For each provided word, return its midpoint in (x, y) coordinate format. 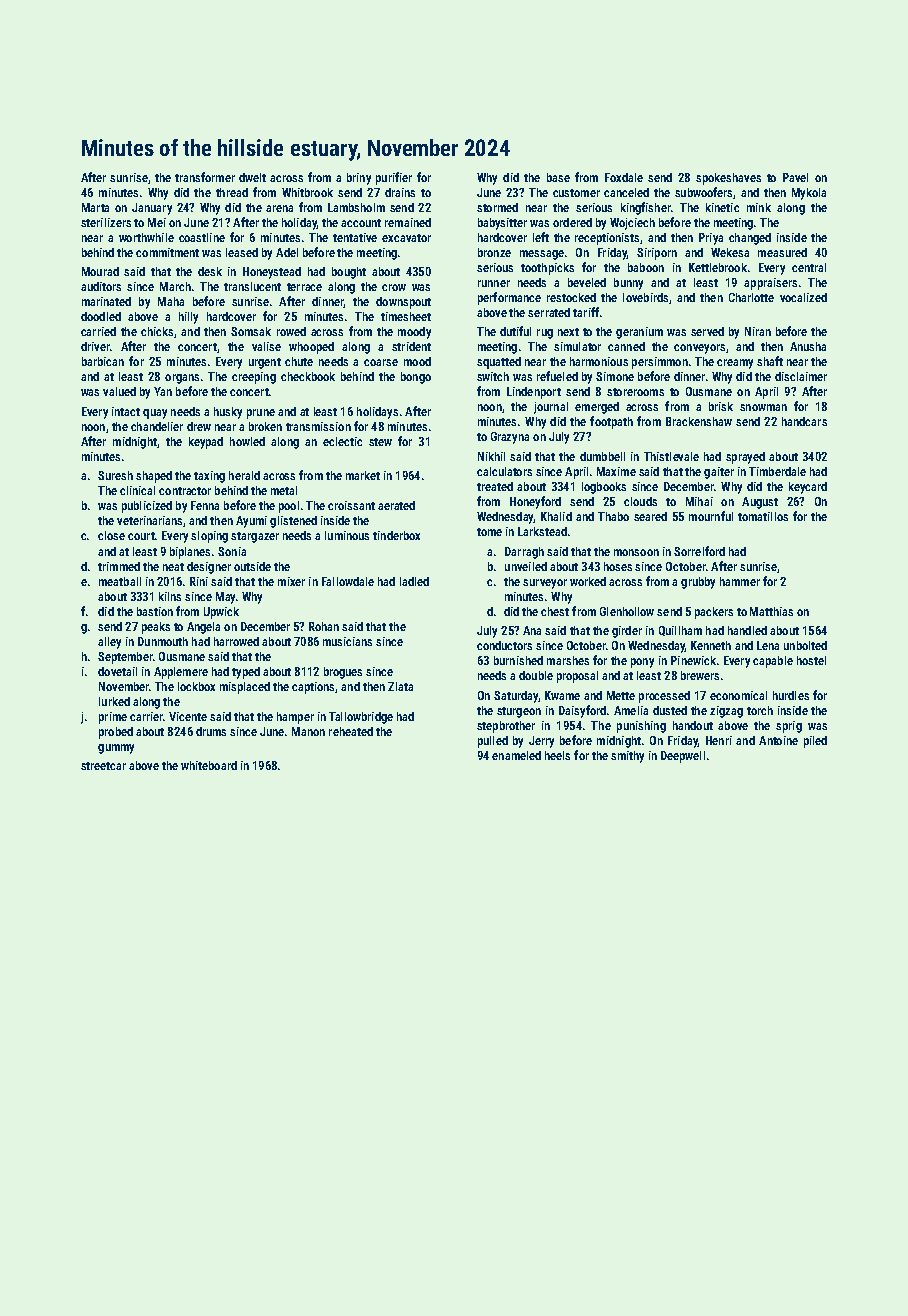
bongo (416, 378)
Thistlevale (671, 456)
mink (759, 207)
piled (815, 742)
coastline (202, 237)
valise (266, 346)
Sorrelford (699, 551)
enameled (516, 755)
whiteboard (209, 765)
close (111, 535)
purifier (394, 178)
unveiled (526, 566)
